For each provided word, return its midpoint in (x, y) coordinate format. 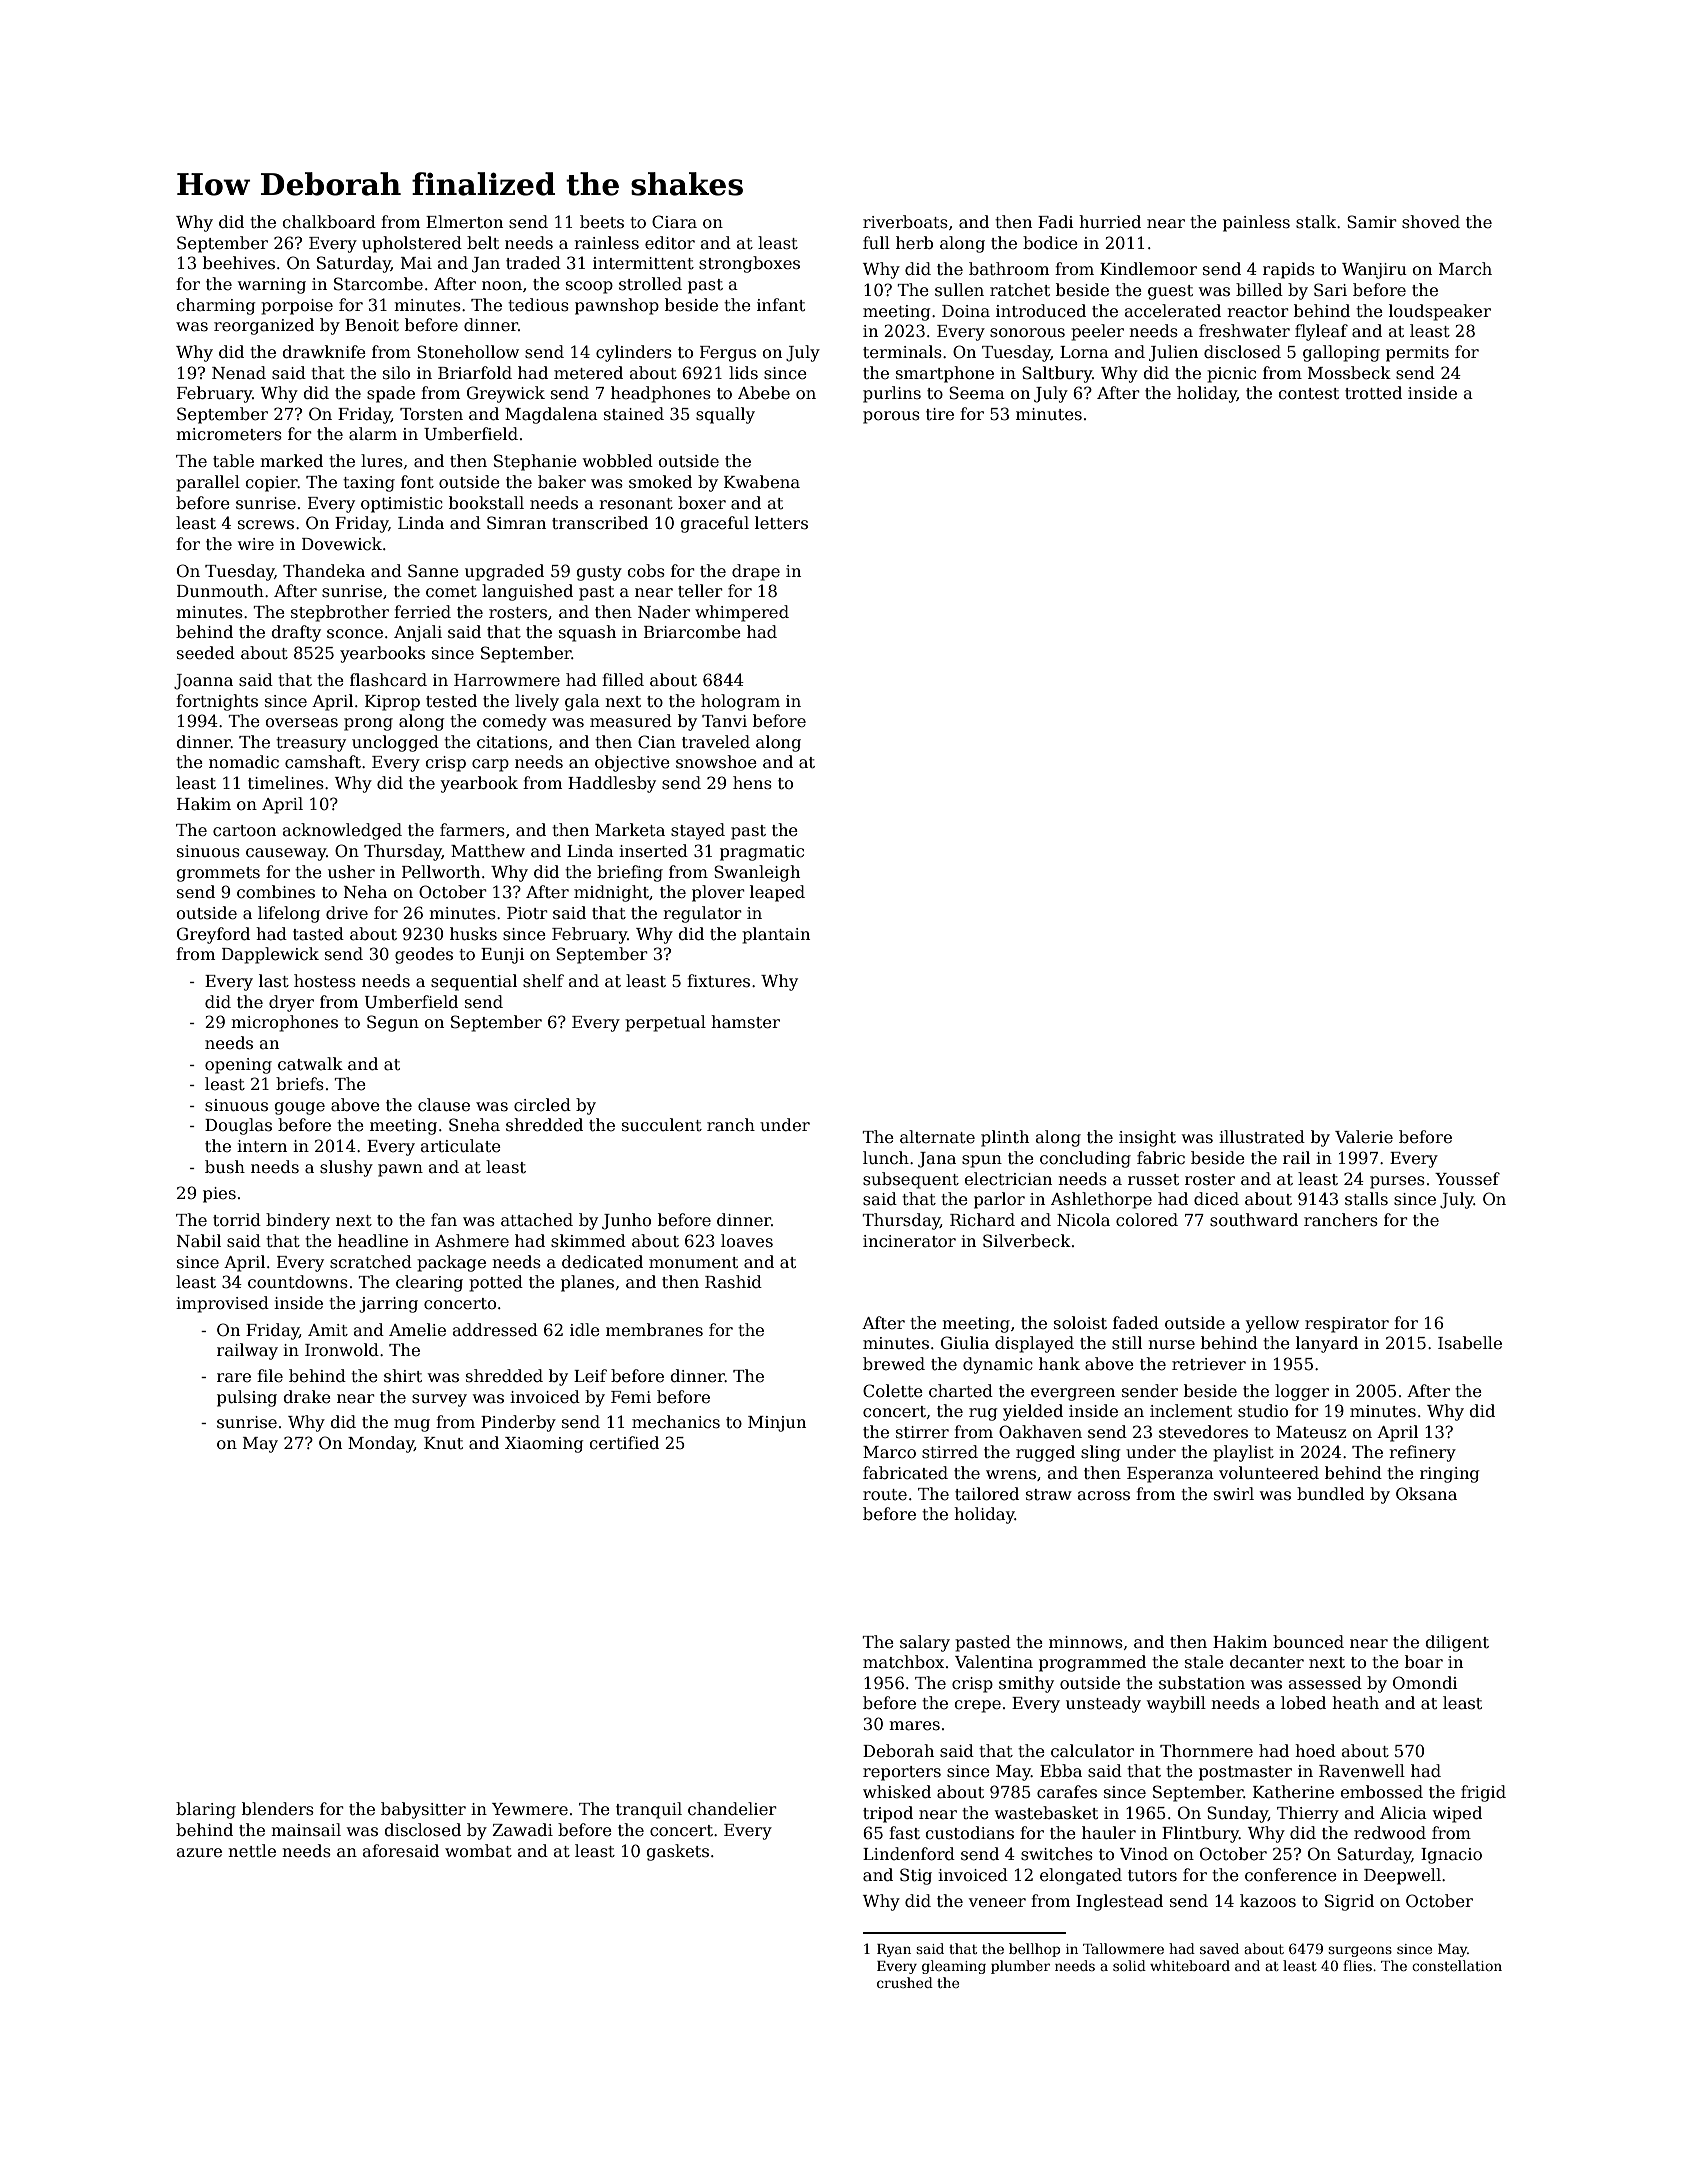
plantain (776, 935)
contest (1309, 394)
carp (490, 765)
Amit (328, 1330)
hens (752, 783)
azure (199, 1853)
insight (1147, 1138)
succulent (662, 1125)
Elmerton (464, 222)
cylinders (634, 353)
